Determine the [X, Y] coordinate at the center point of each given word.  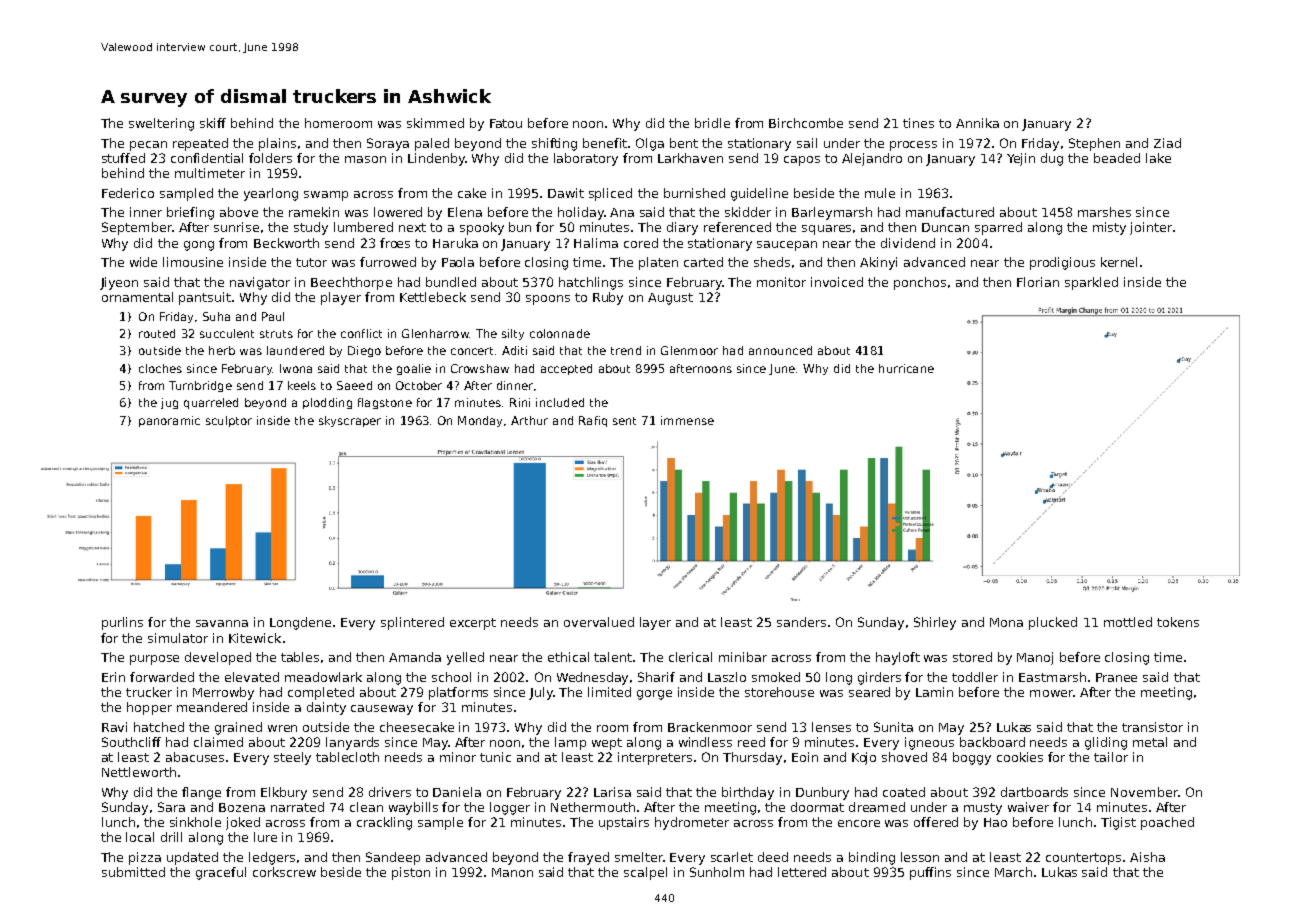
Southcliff [131, 742]
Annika [977, 123]
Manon [512, 872]
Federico [128, 193]
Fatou [506, 123]
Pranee [1116, 677]
